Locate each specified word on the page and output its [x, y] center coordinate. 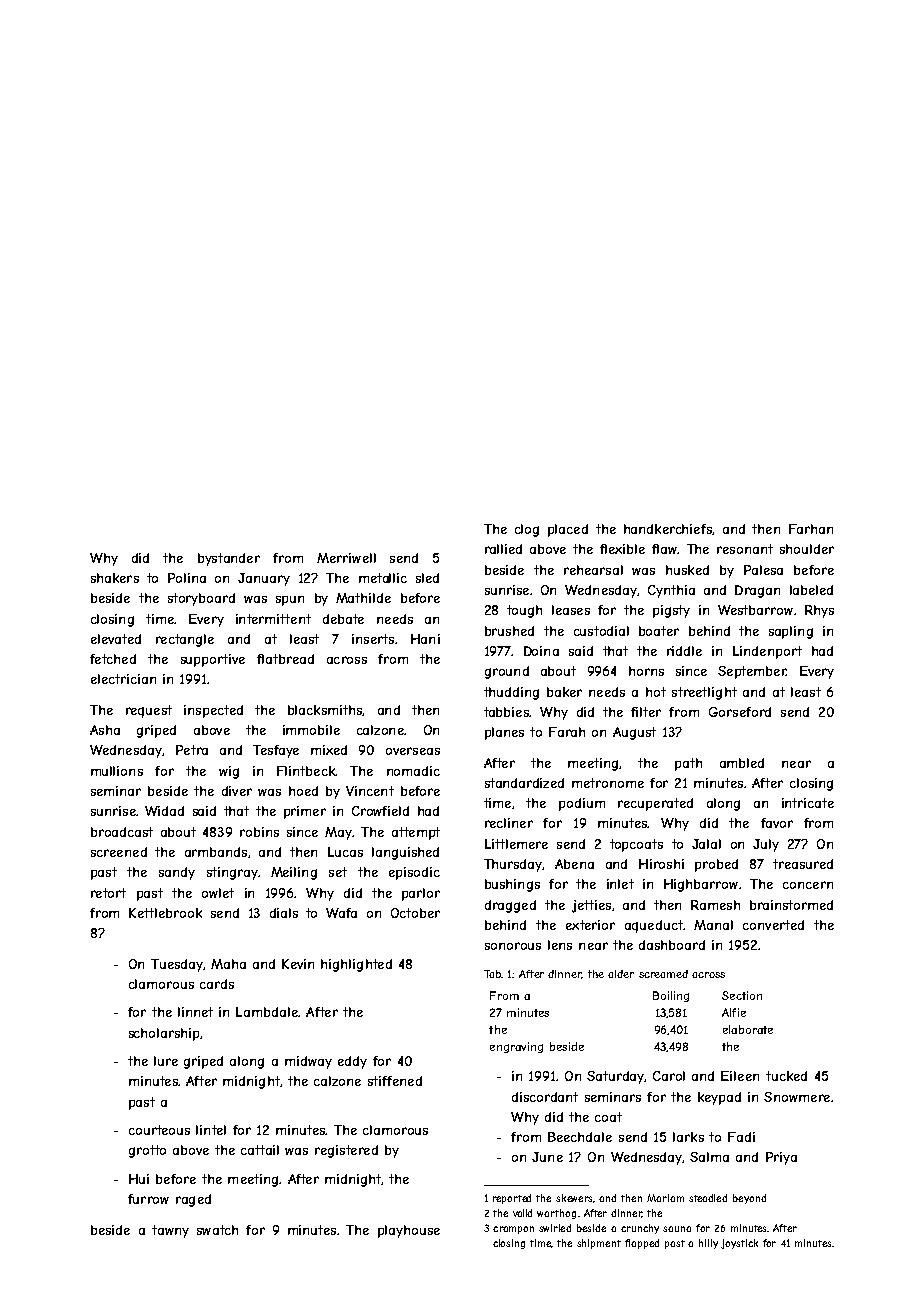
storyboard [201, 599]
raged [193, 1200]
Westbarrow [755, 610]
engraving [516, 1047]
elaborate [748, 1029]
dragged [510, 906]
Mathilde [363, 598]
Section [742, 995]
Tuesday [177, 965]
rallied [503, 549]
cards [217, 984]
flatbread [285, 659]
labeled [811, 590]
